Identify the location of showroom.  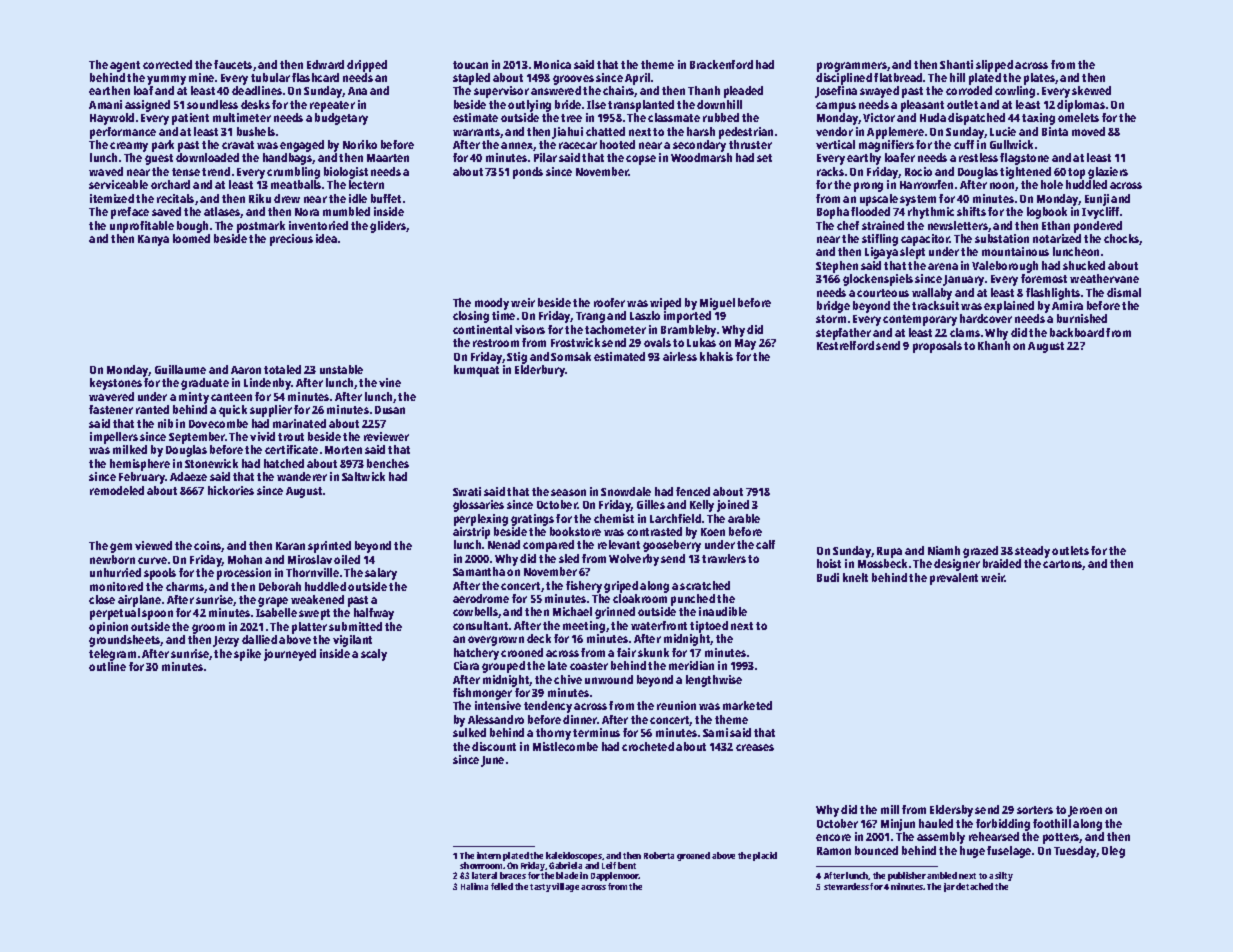
(481, 865).
